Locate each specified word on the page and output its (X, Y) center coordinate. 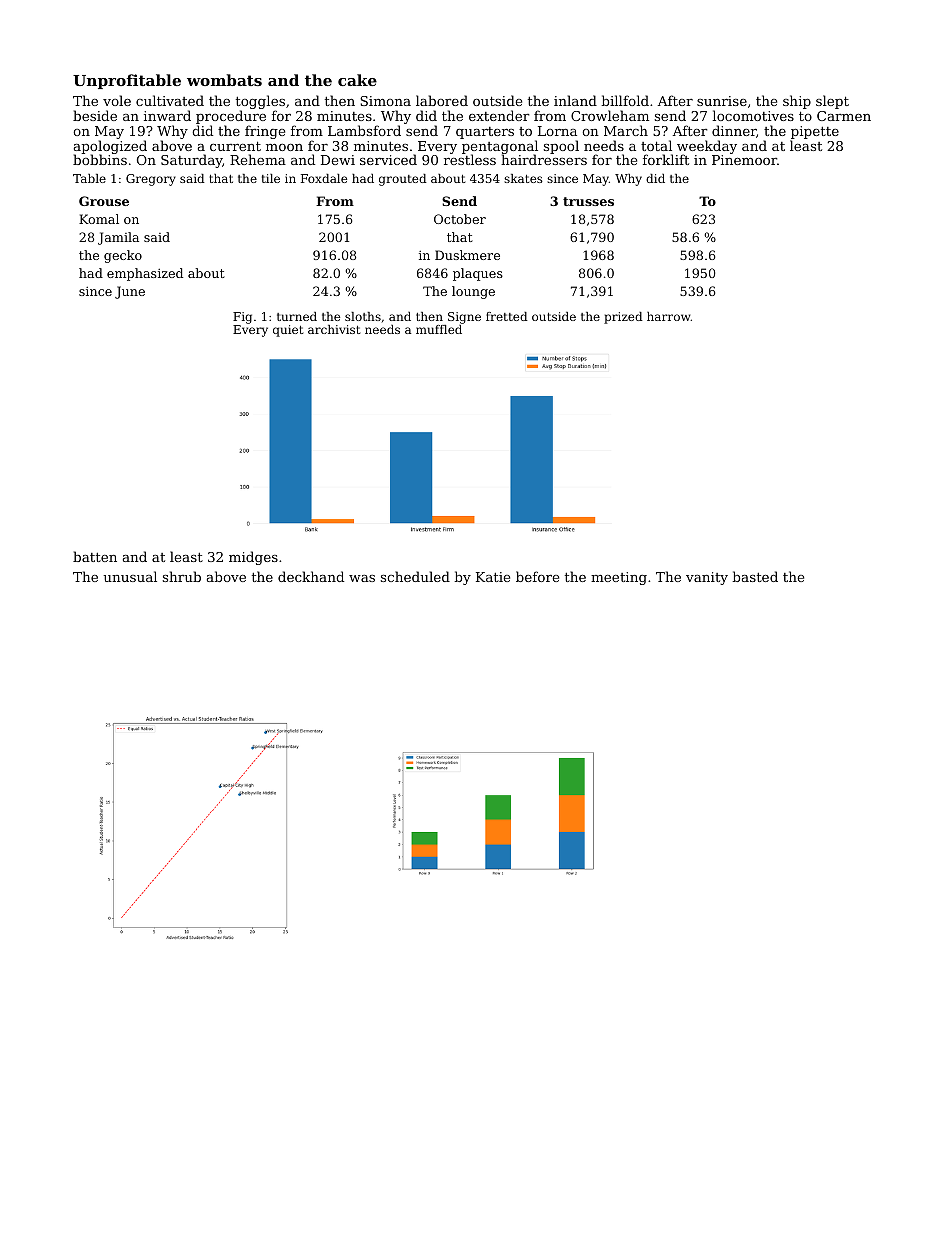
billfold (625, 100)
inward (167, 115)
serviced (388, 159)
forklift (666, 159)
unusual (130, 576)
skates (523, 178)
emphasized (145, 274)
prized (623, 318)
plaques (478, 274)
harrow (669, 316)
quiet (288, 331)
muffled (439, 329)
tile (271, 178)
